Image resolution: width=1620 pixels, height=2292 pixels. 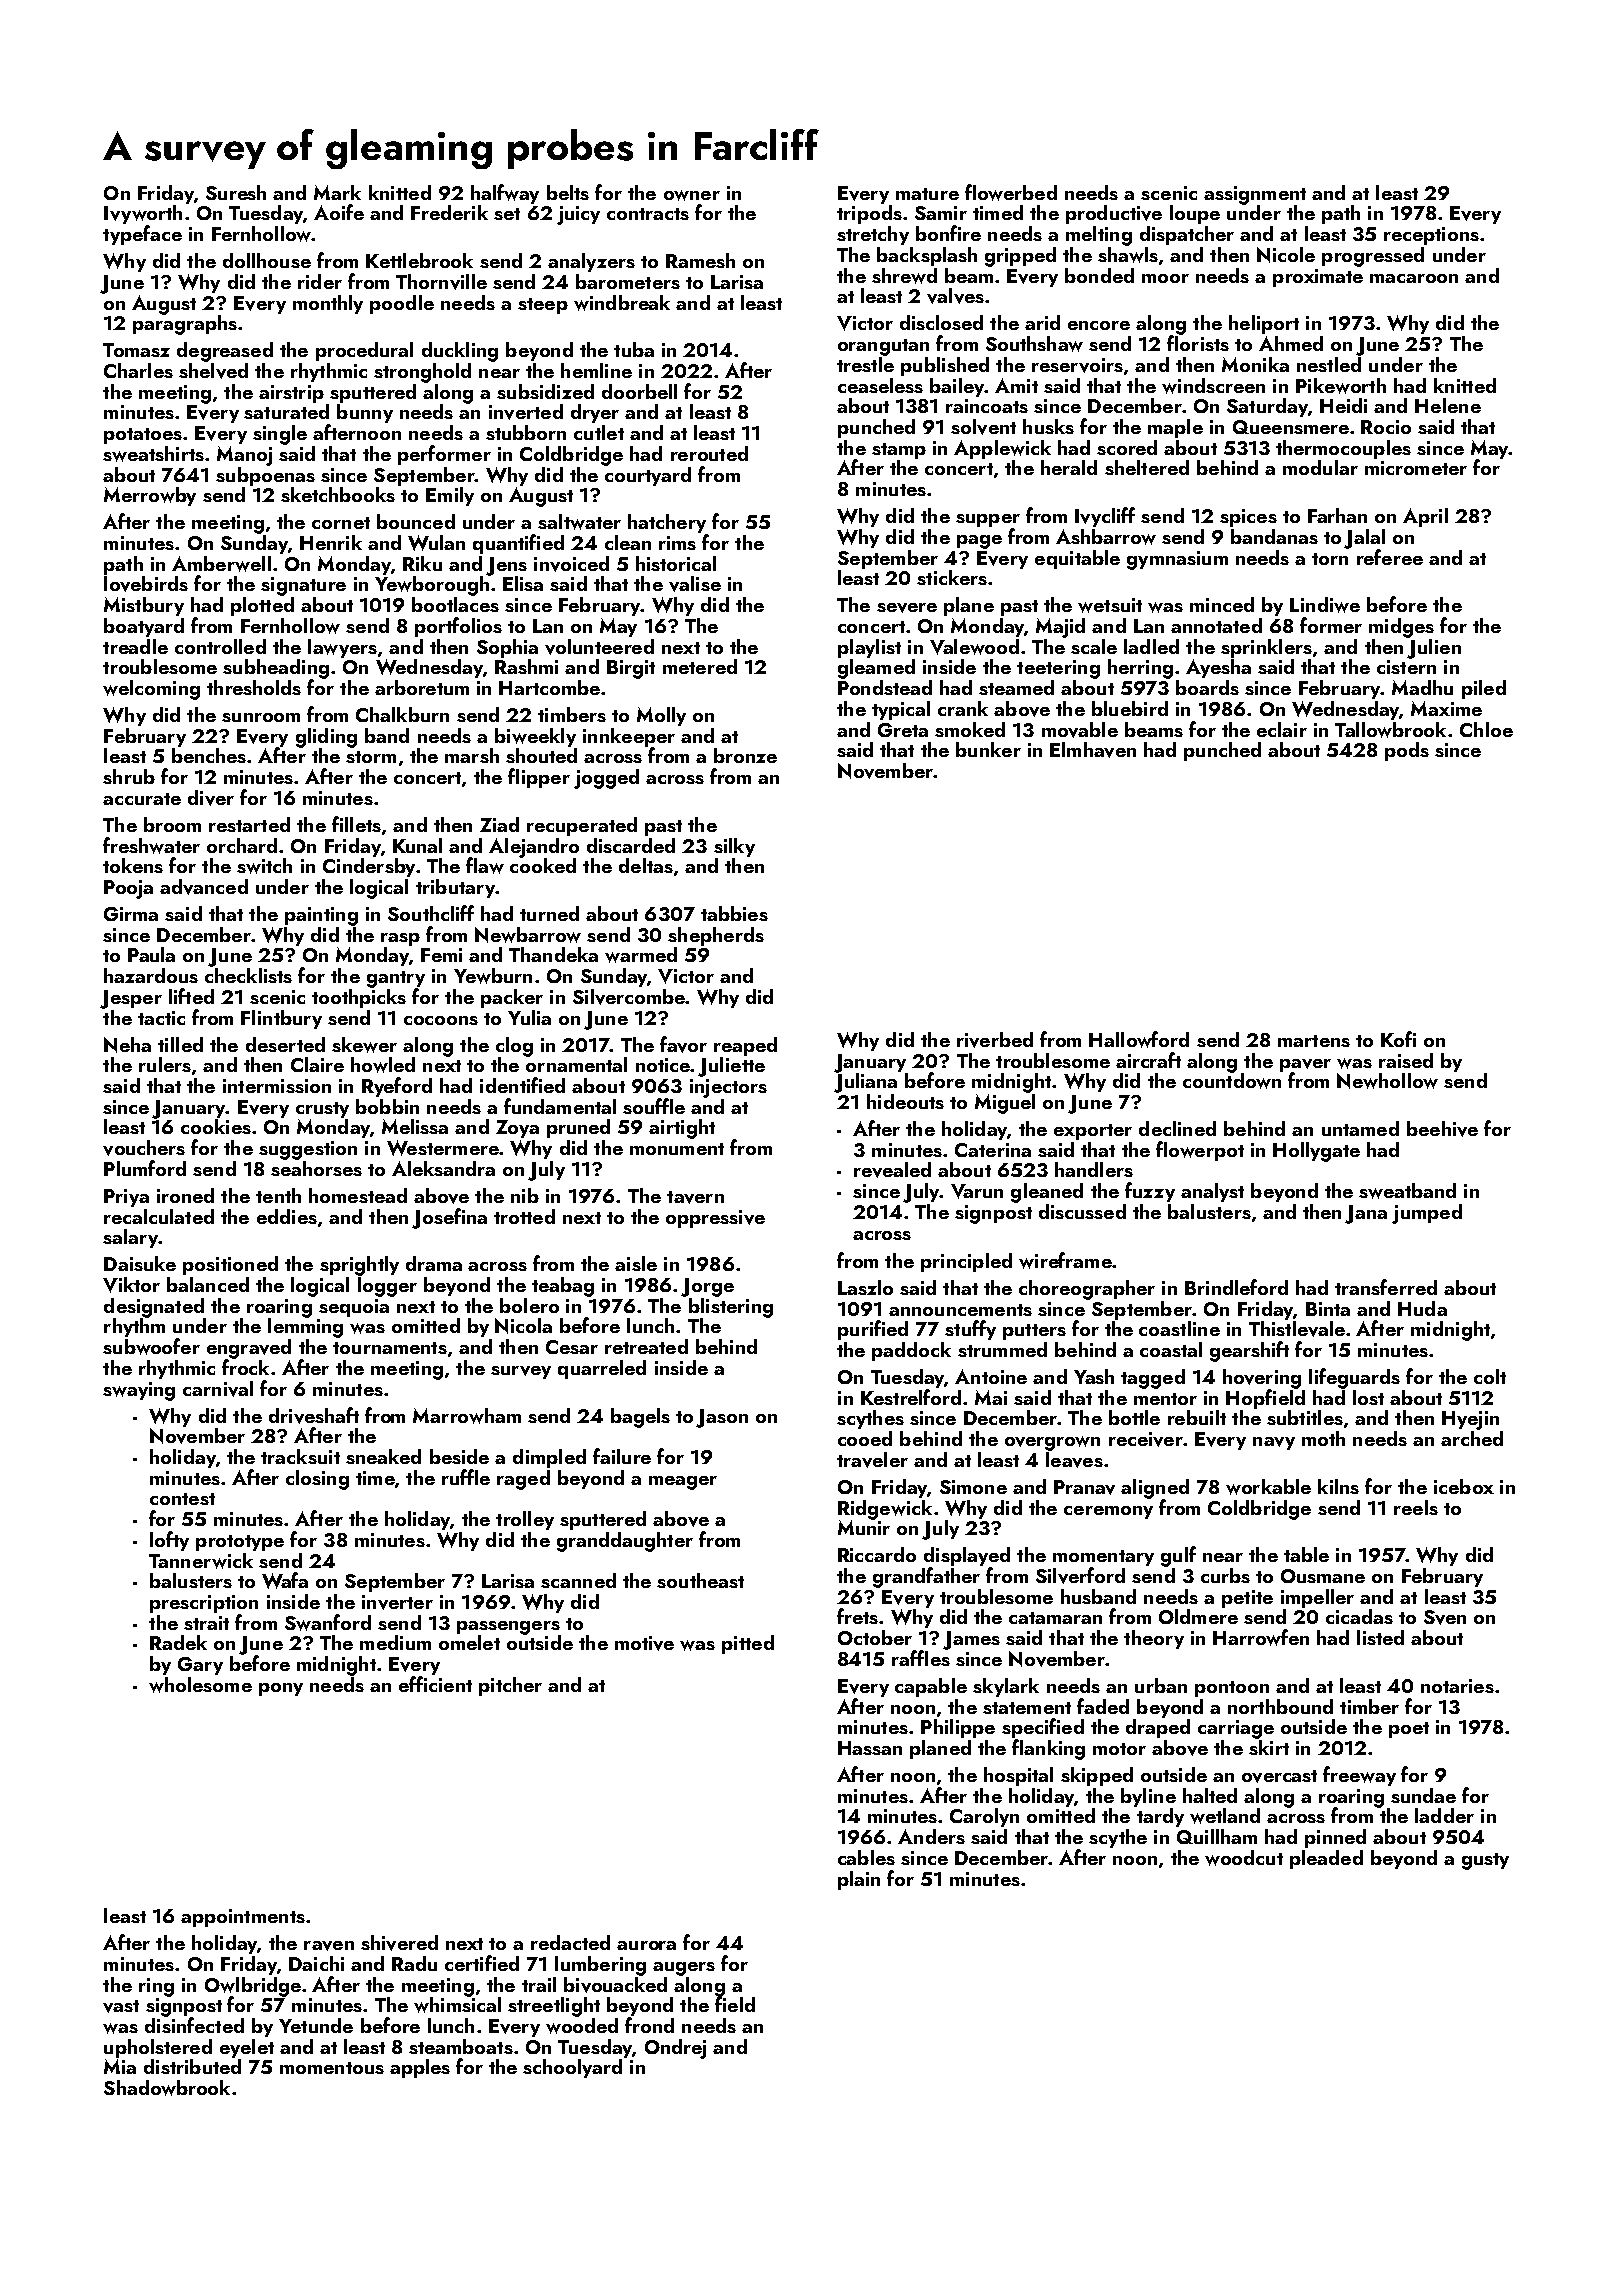 I want to click on assignment, so click(x=1255, y=195).
